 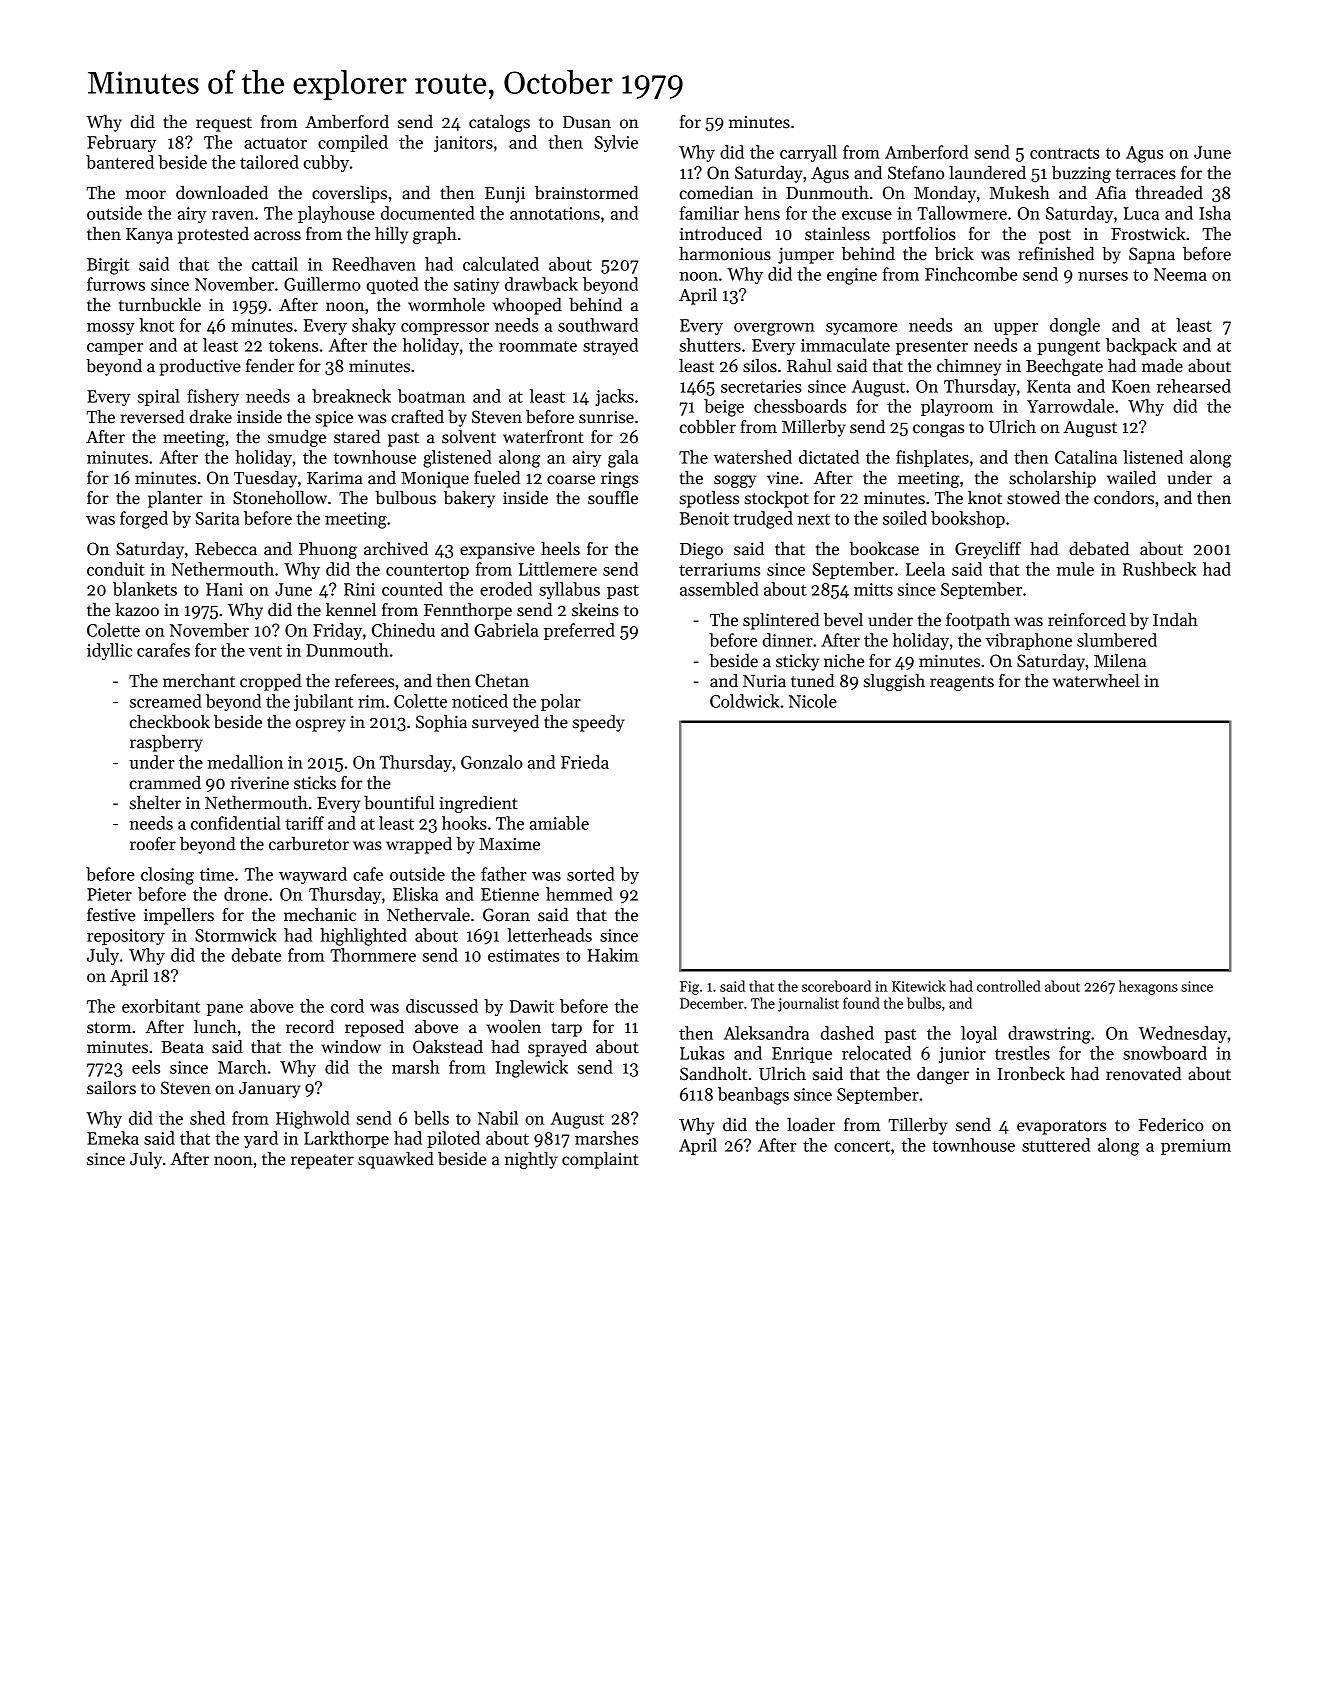 What do you see at coordinates (569, 590) in the page?
I see `syllabus` at bounding box center [569, 590].
